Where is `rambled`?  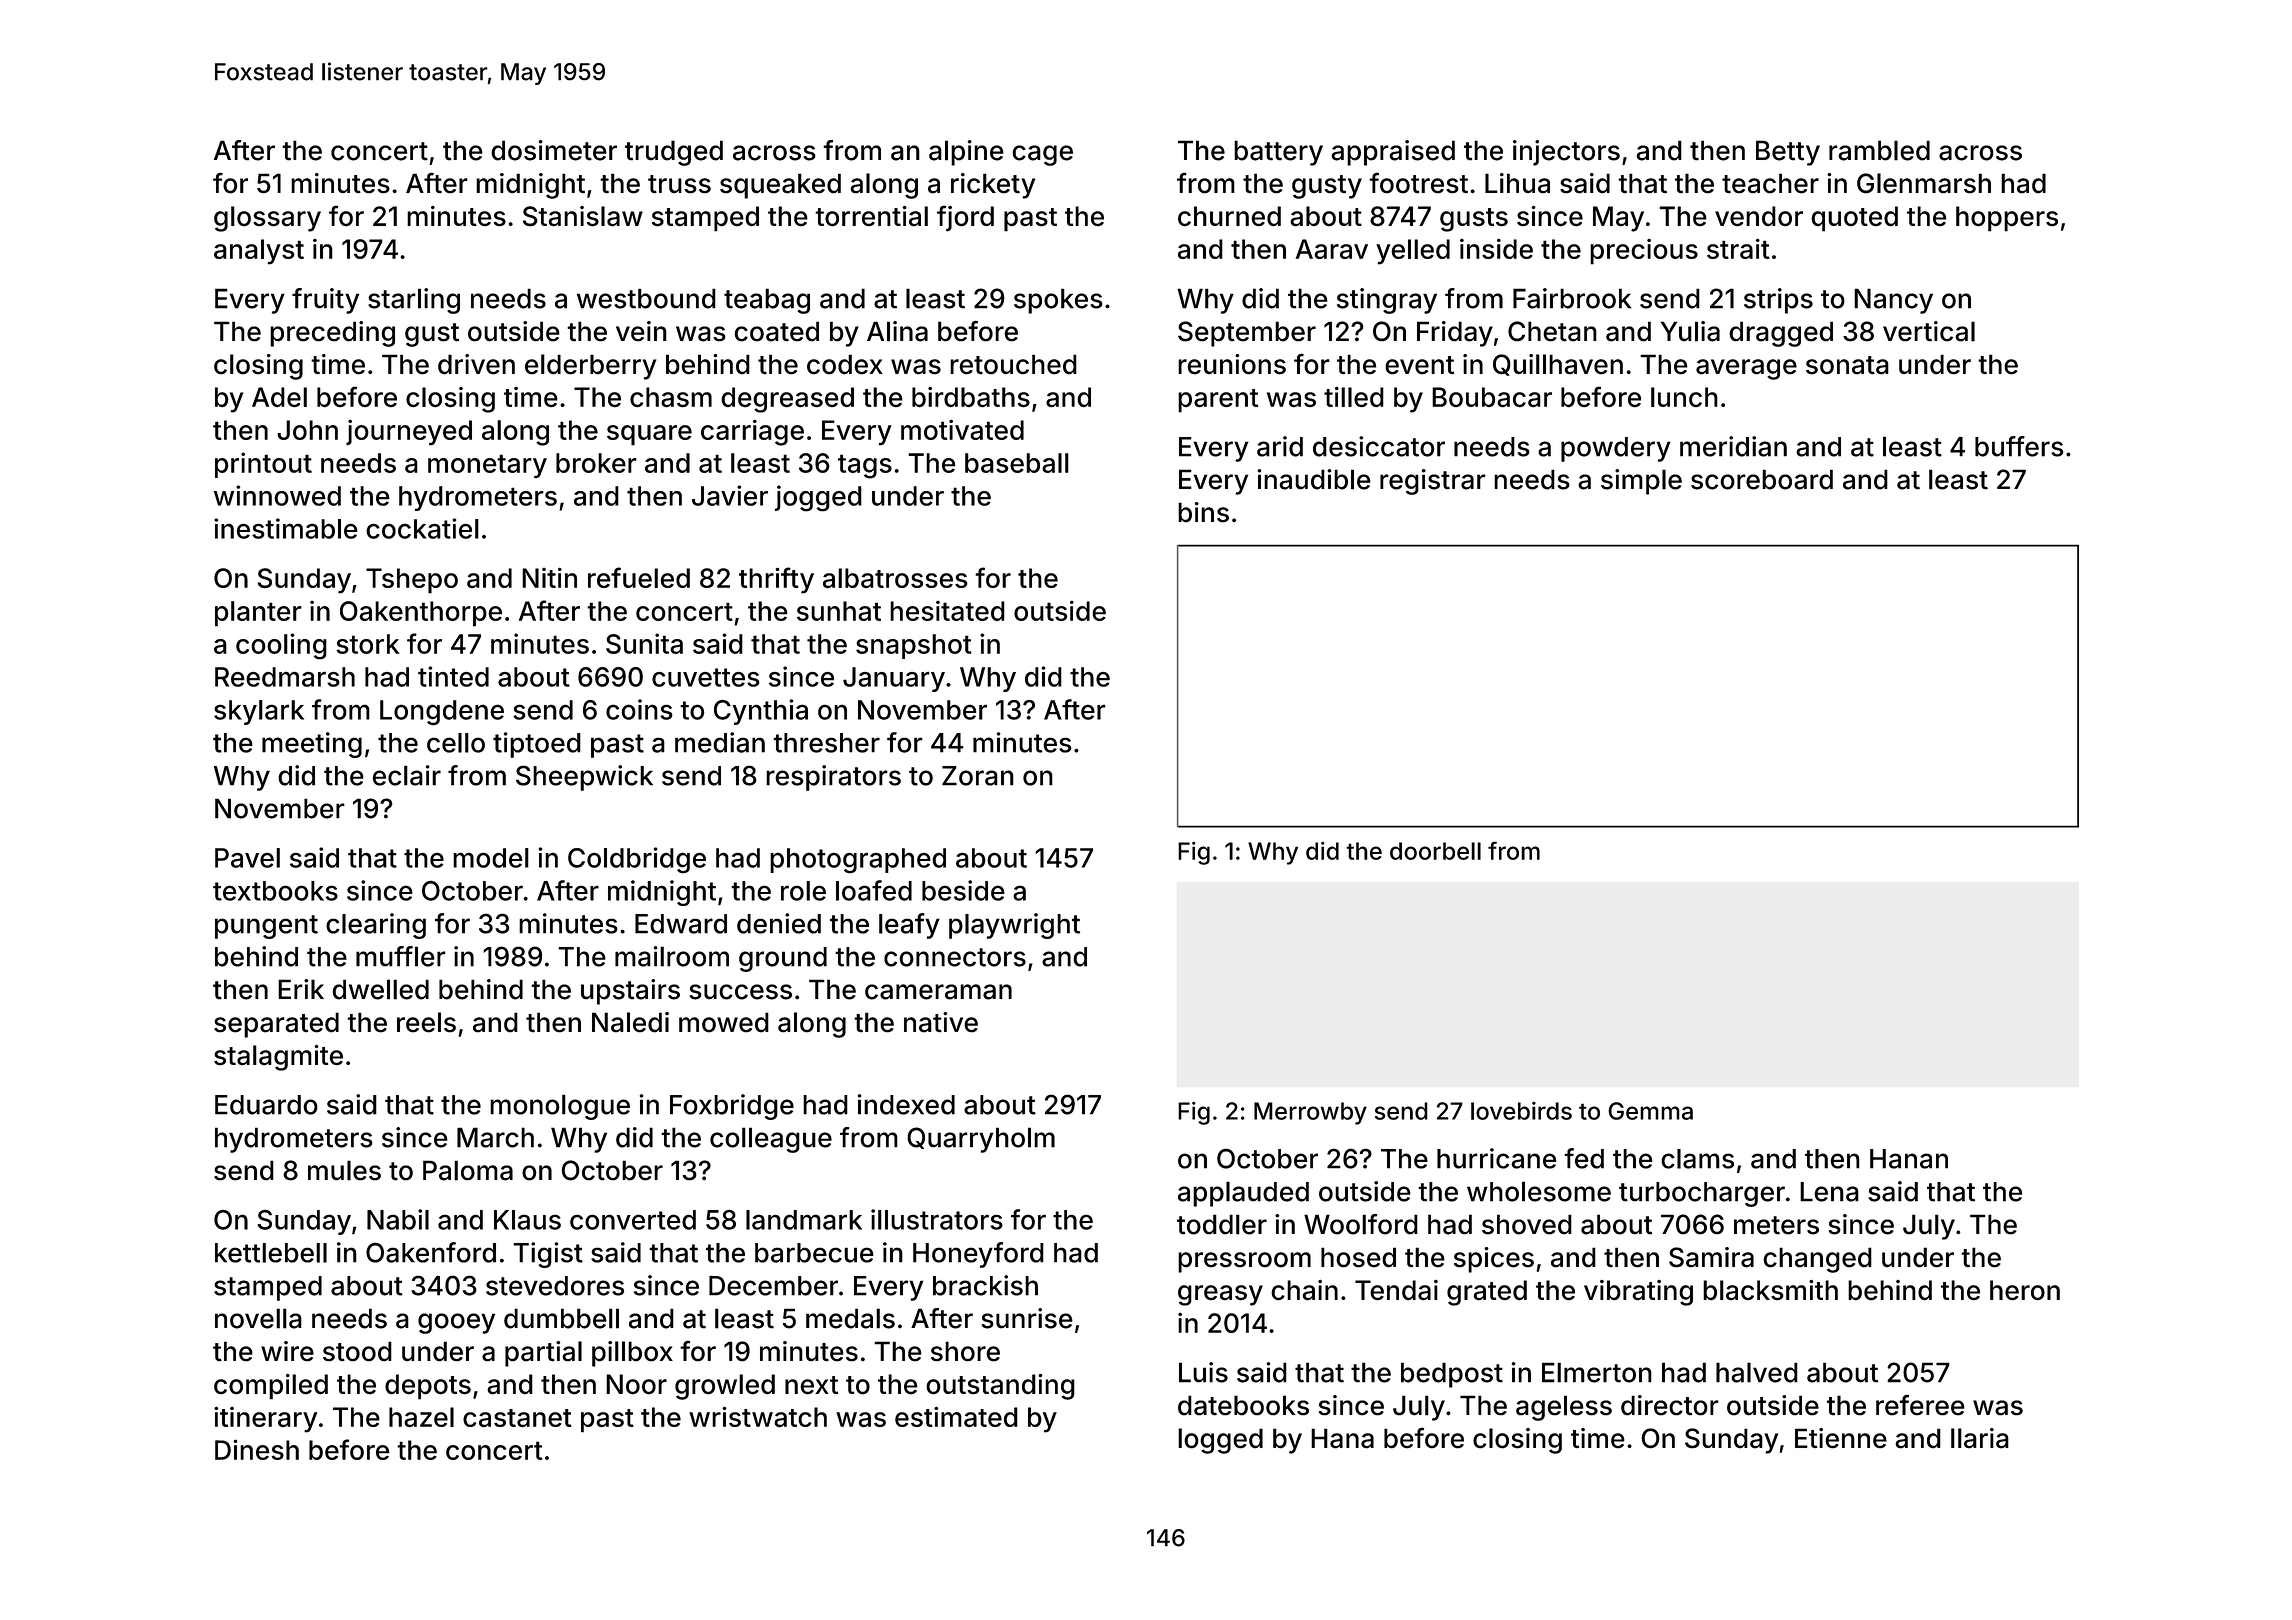 rambled is located at coordinates (1879, 150).
